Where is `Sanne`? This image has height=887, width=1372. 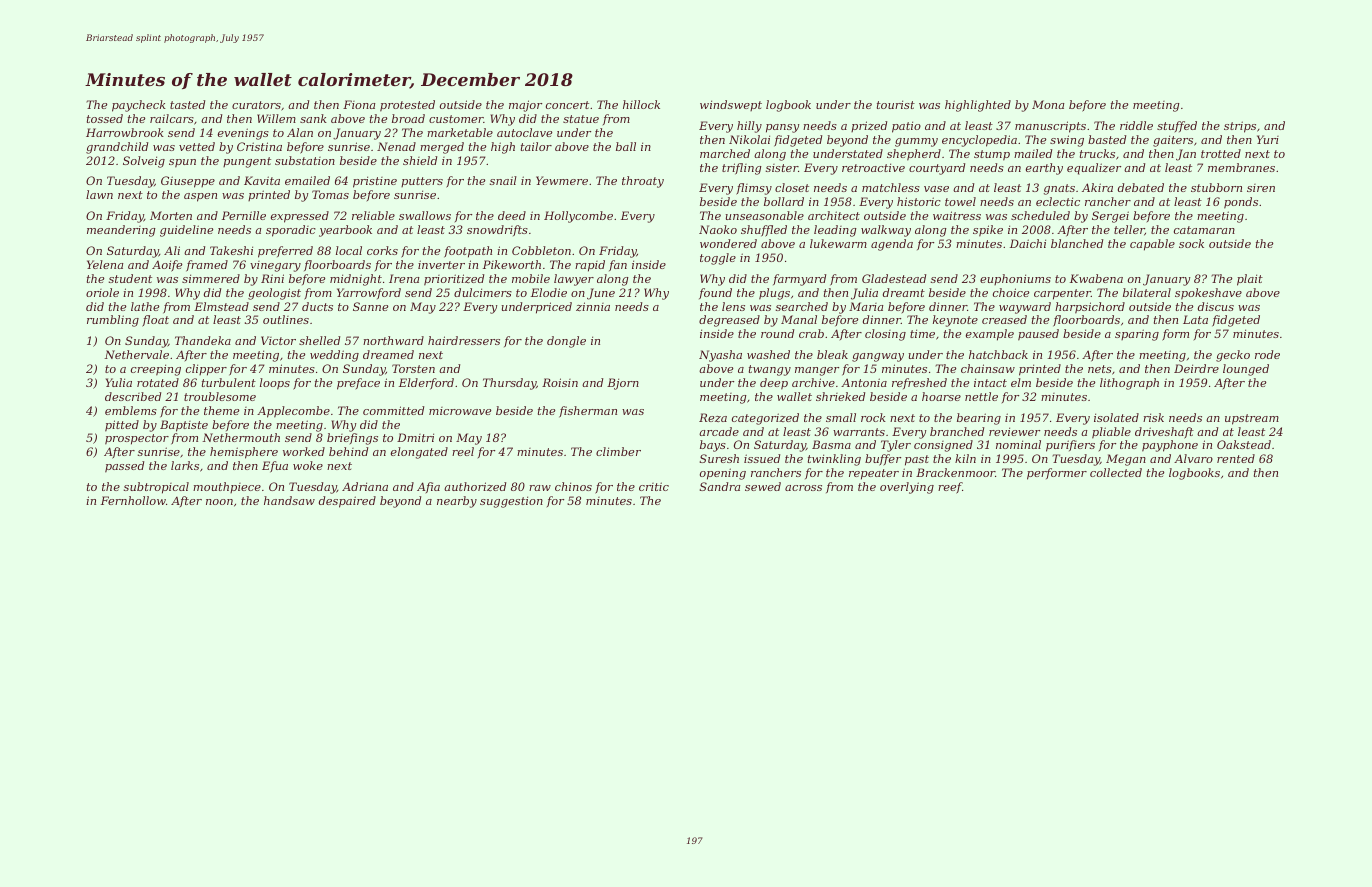
Sanne is located at coordinates (370, 306).
